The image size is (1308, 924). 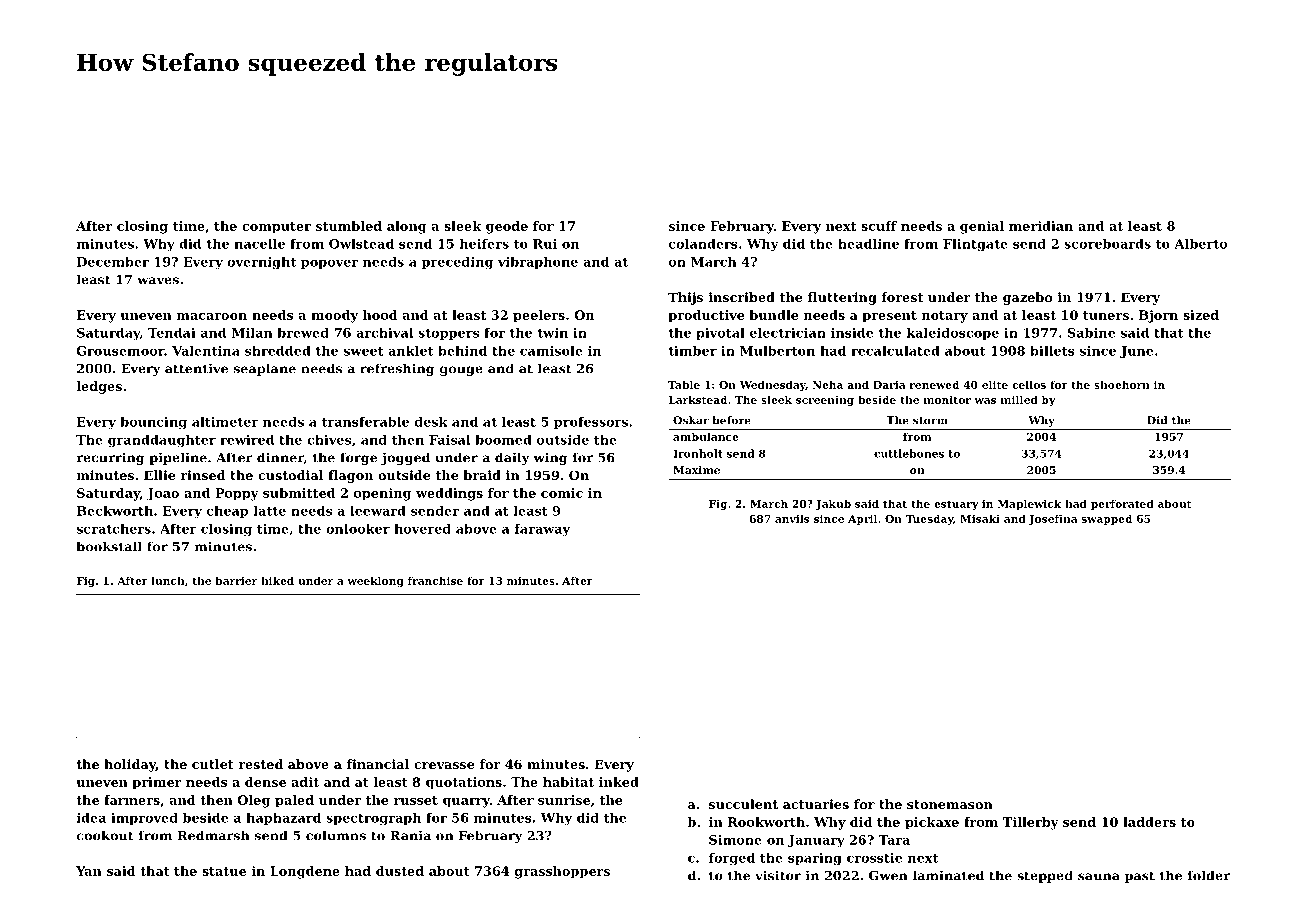 I want to click on scuff, so click(x=879, y=226).
